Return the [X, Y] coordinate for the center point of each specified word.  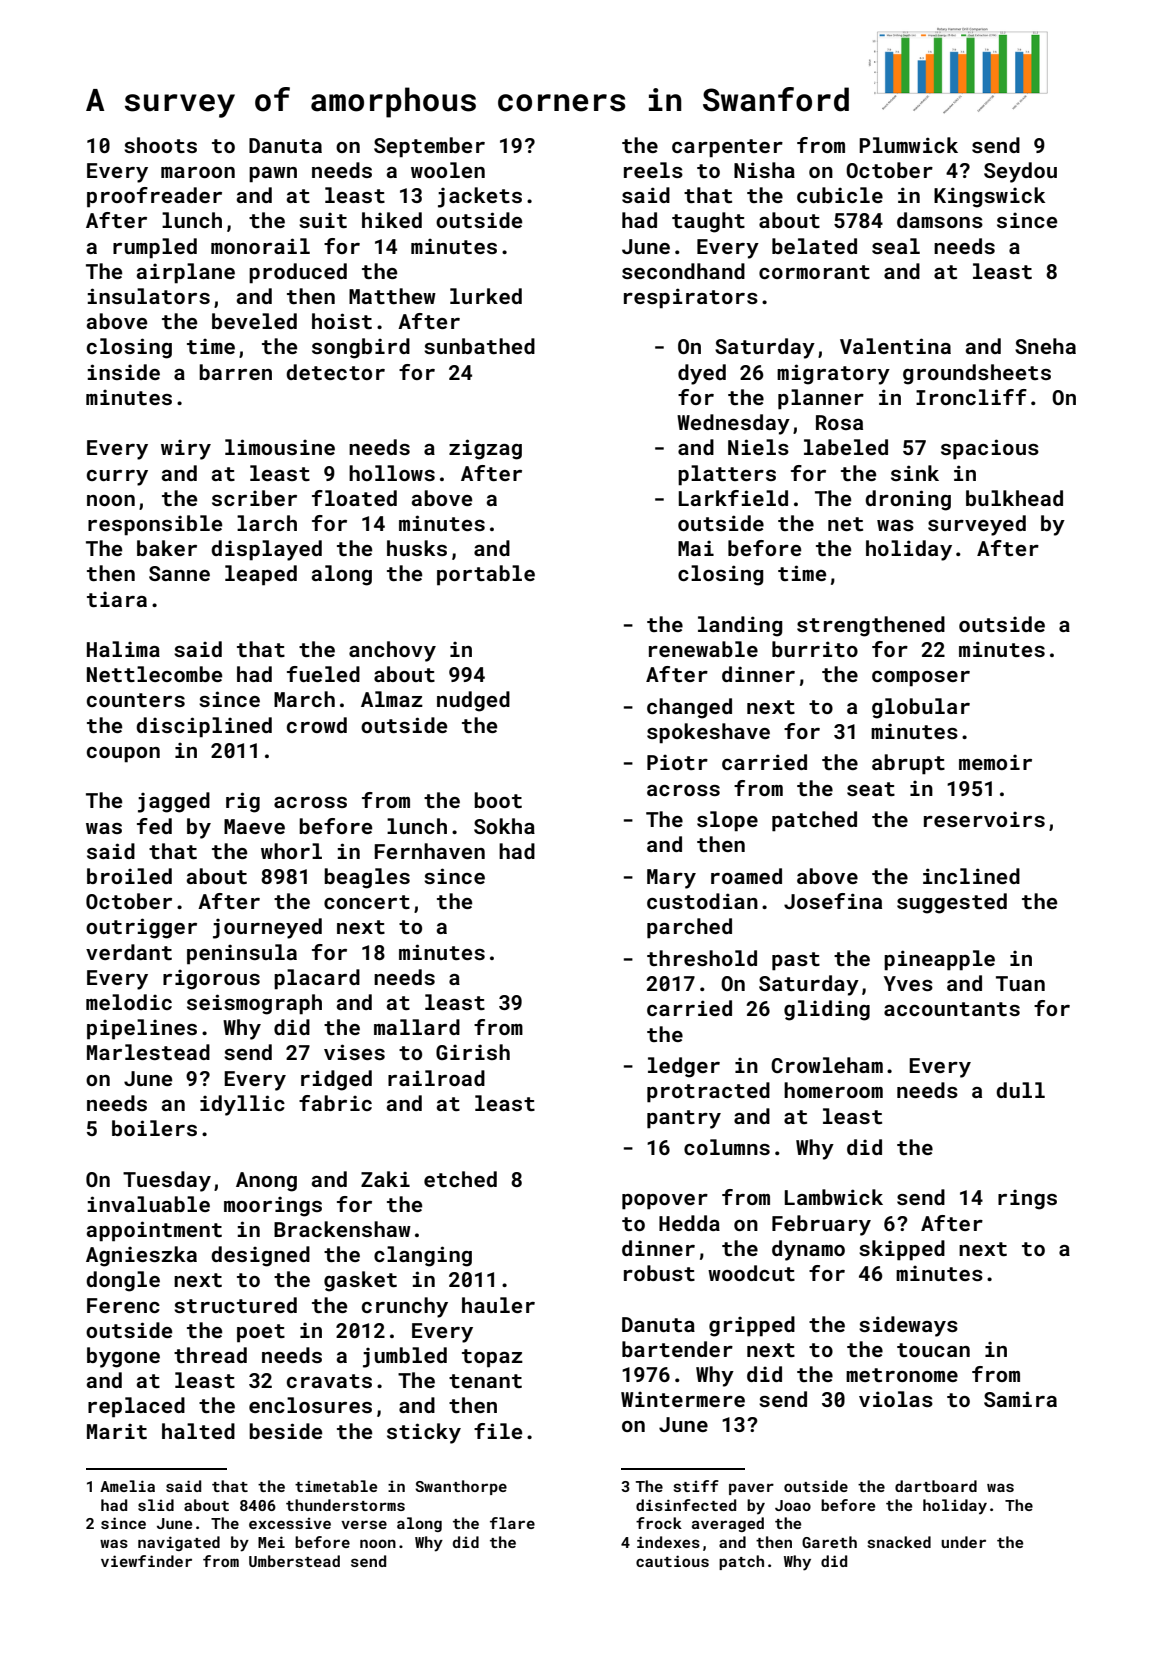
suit [323, 220]
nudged [473, 701]
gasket [360, 1281]
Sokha [504, 826]
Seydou [1020, 172]
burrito [815, 649]
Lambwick [834, 1197]
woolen [448, 170]
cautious [672, 1561]
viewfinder [146, 1561]
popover [665, 1202]
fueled [323, 674]
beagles [367, 878]
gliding [827, 1010]
